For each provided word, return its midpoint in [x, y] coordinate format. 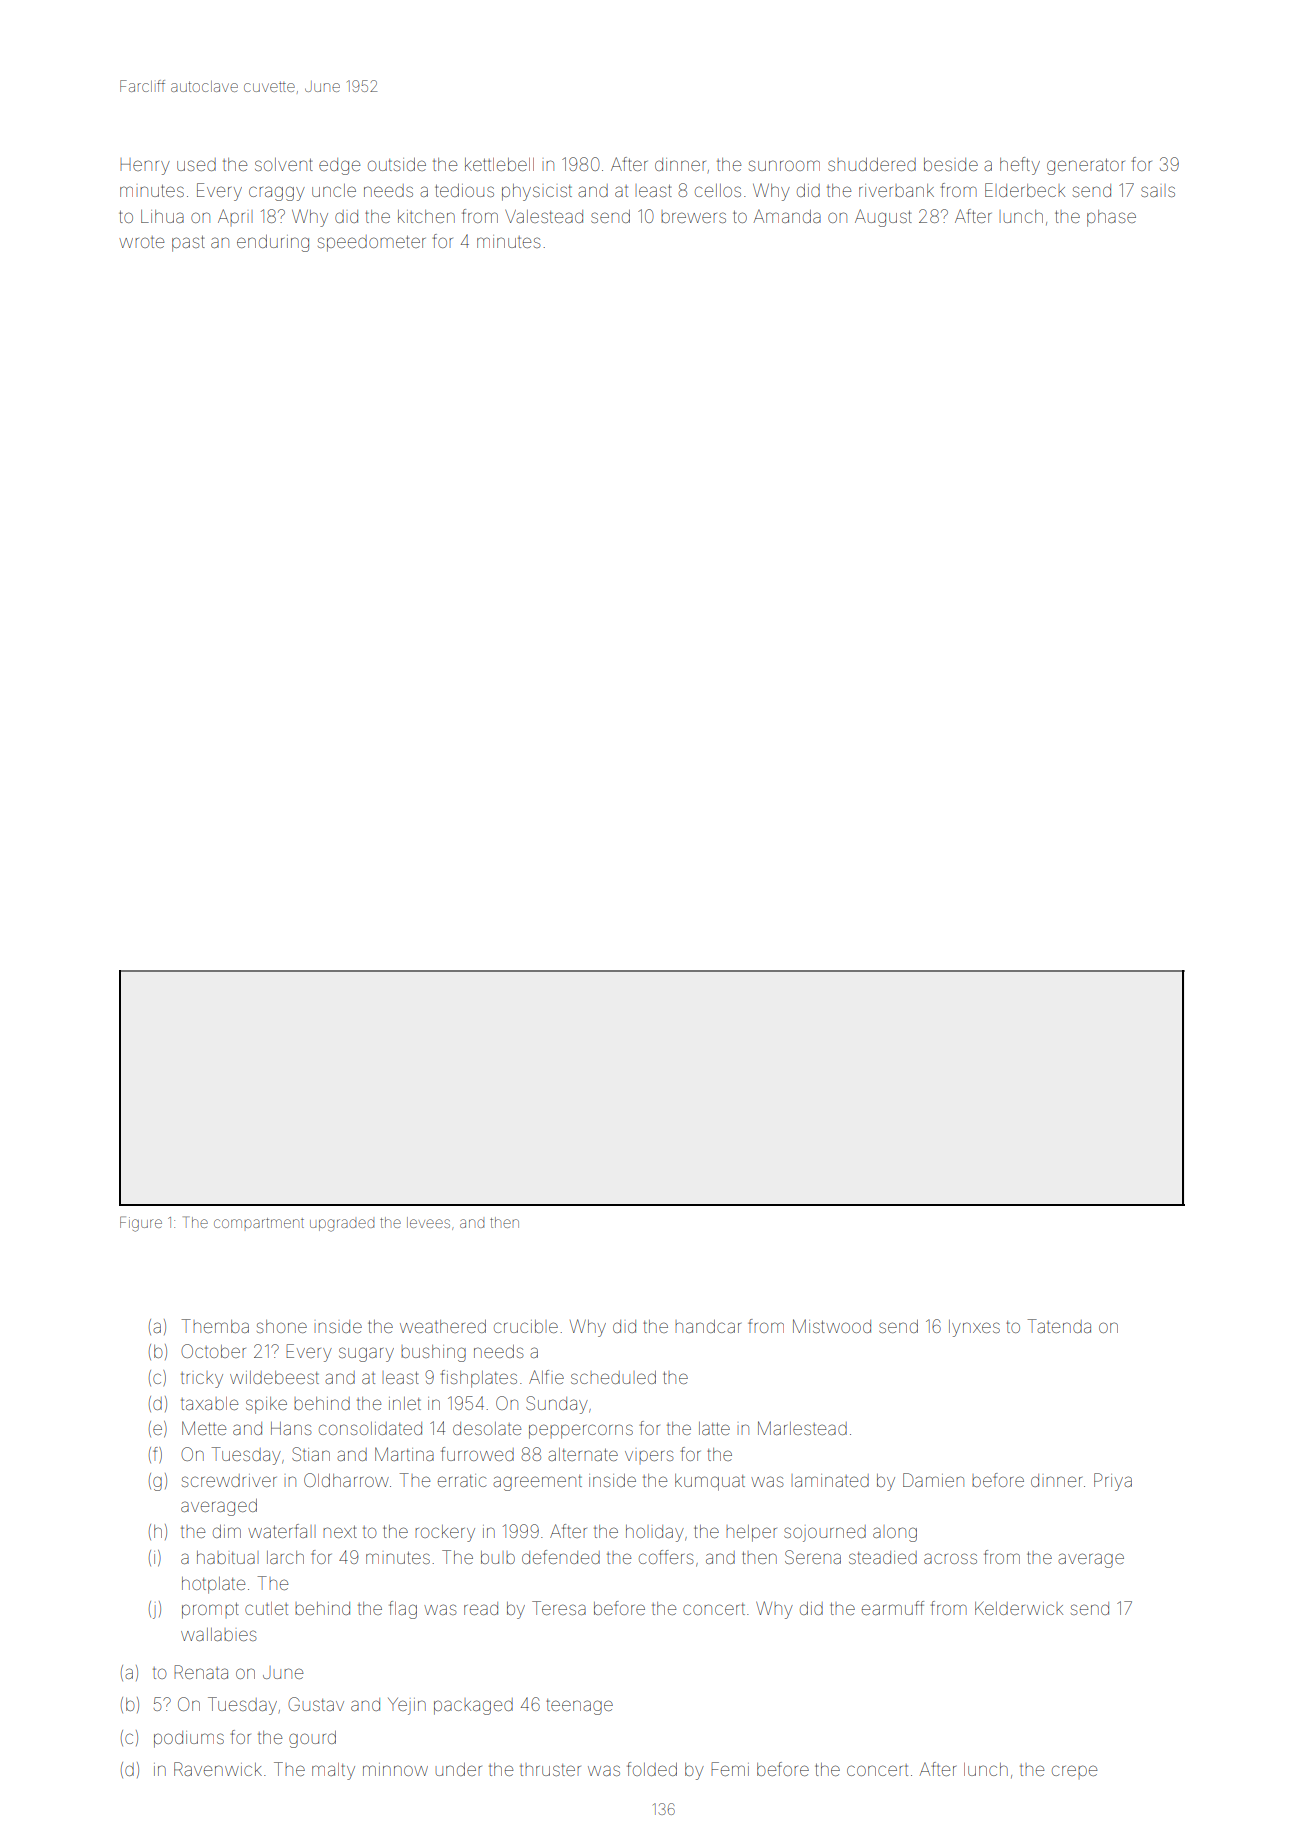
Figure [141, 1224]
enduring [273, 243]
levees [428, 1222]
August [883, 218]
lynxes [974, 1328]
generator [1086, 167]
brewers [693, 217]
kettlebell [499, 164]
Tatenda [1059, 1326]
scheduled [613, 1377]
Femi [730, 1769]
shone [282, 1326]
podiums [189, 1739]
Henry [145, 167]
